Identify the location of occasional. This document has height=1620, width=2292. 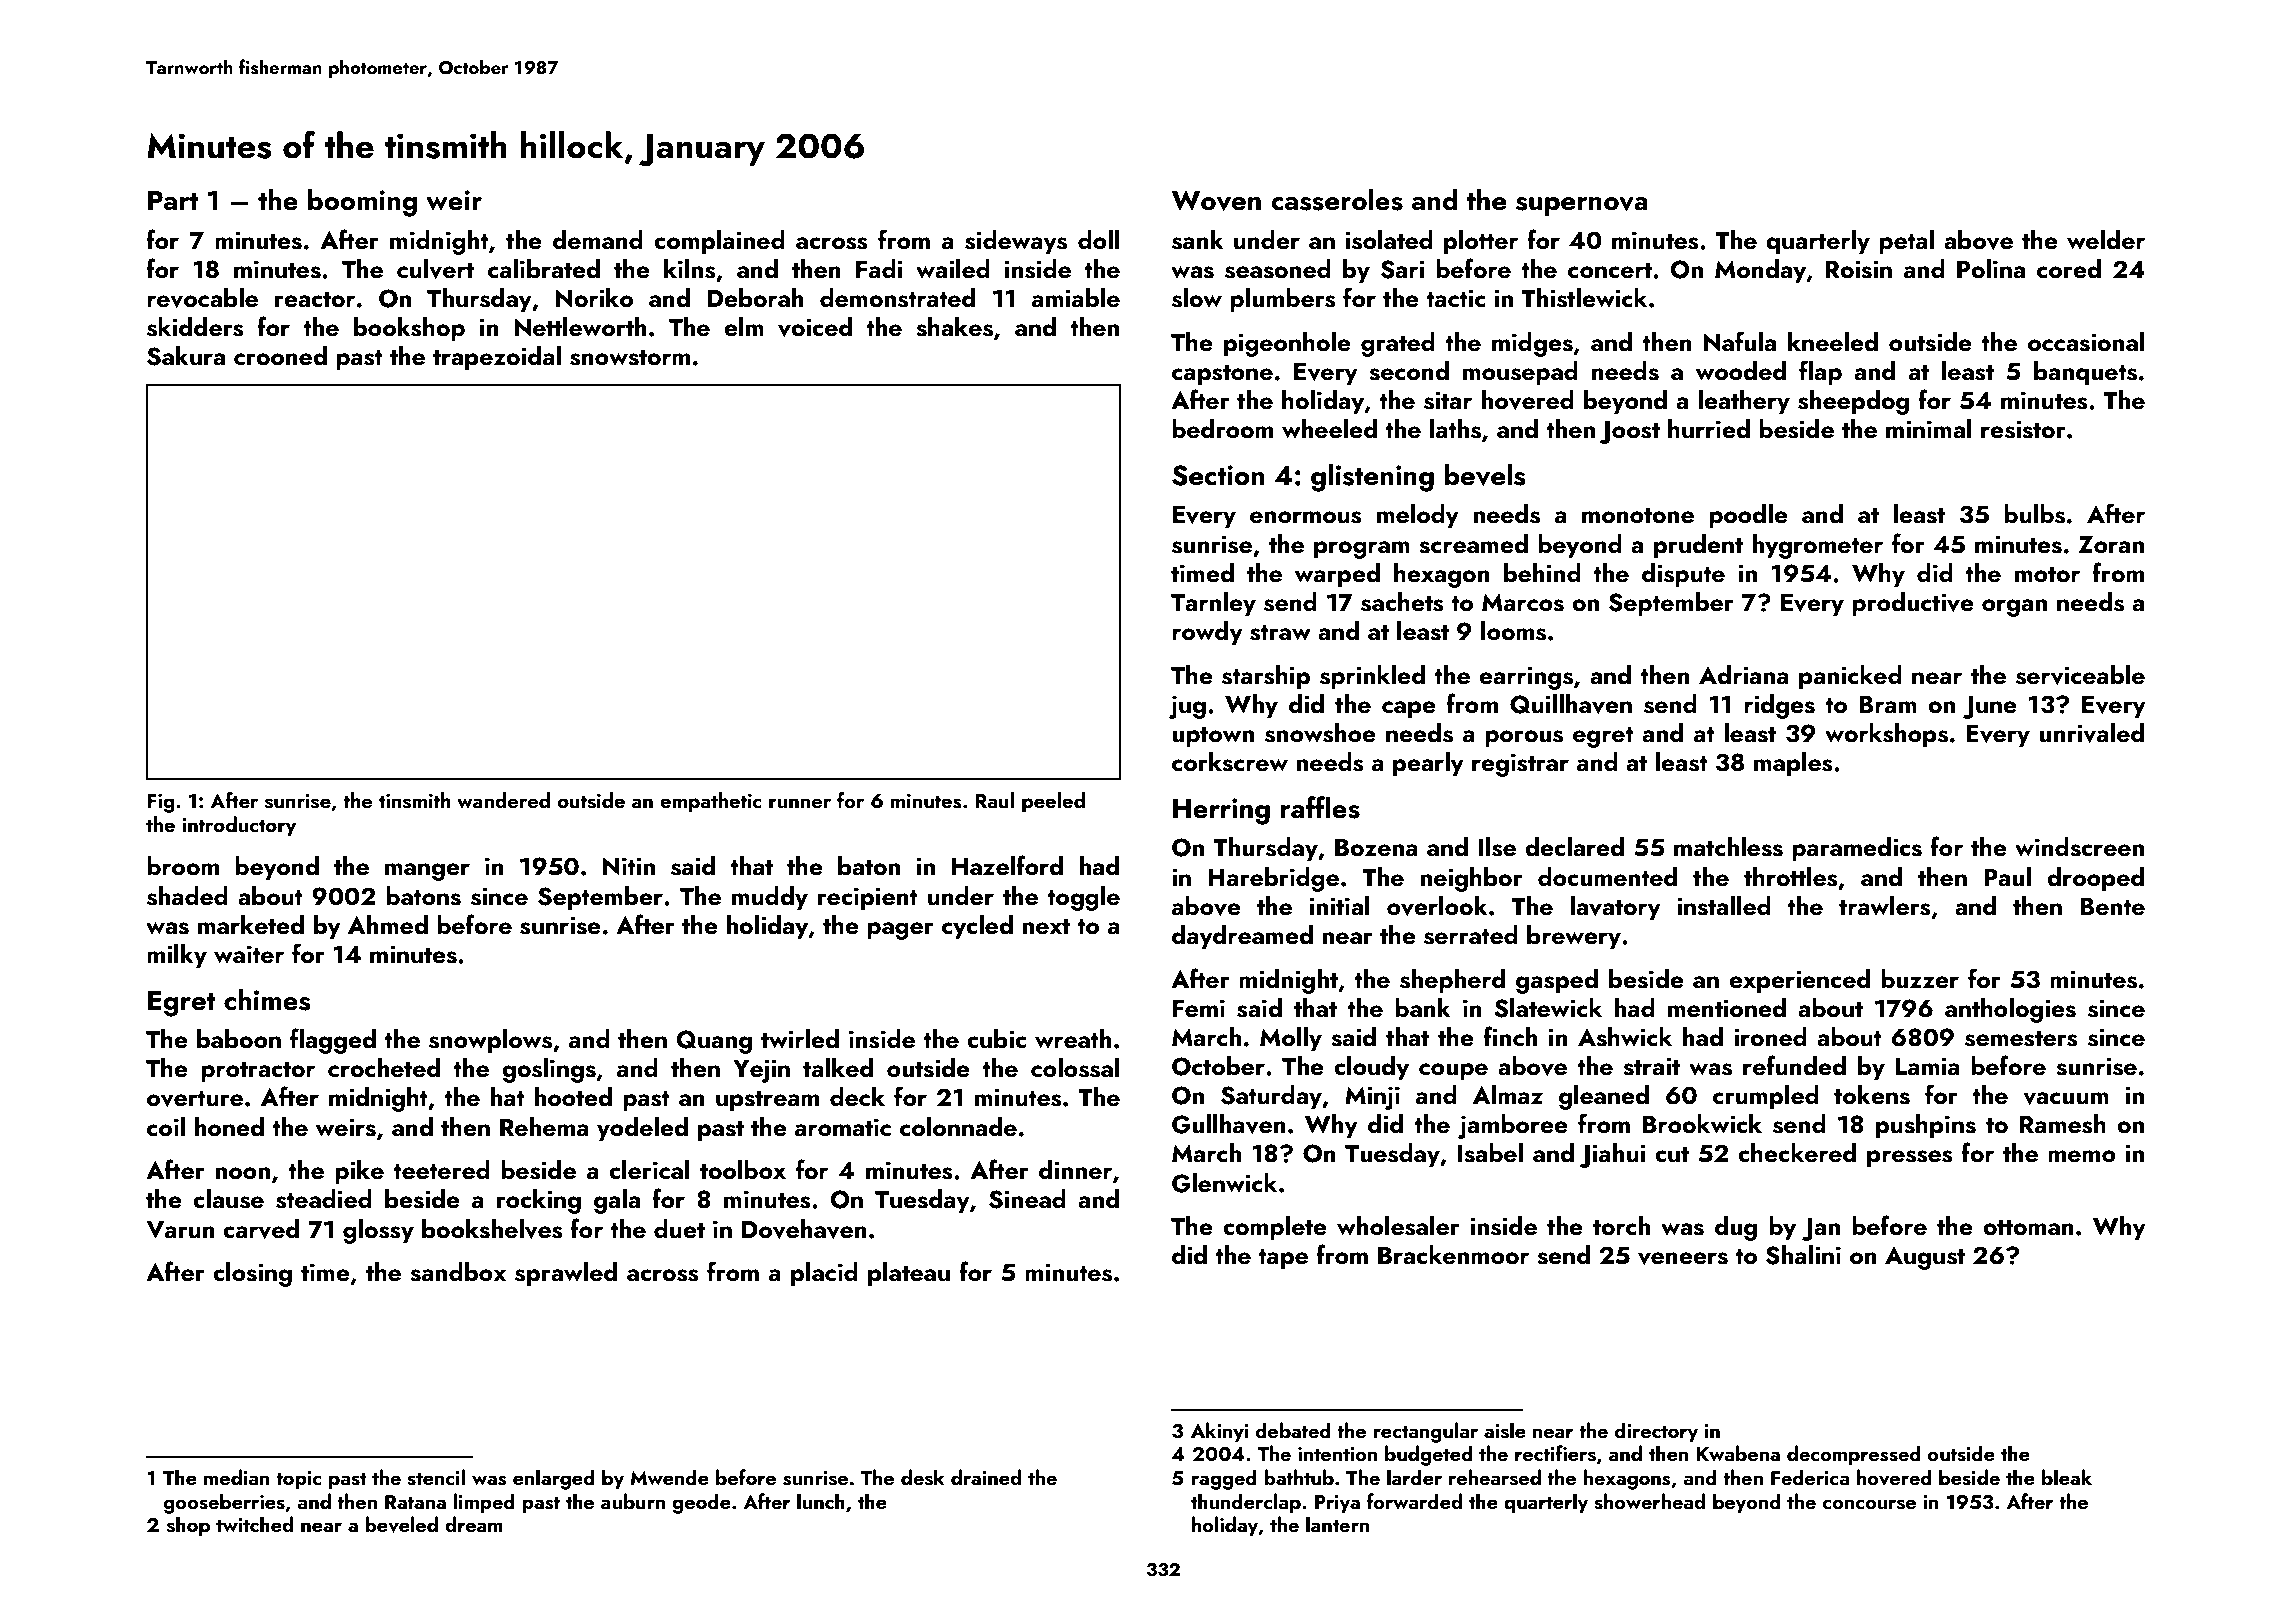
(2086, 342).
